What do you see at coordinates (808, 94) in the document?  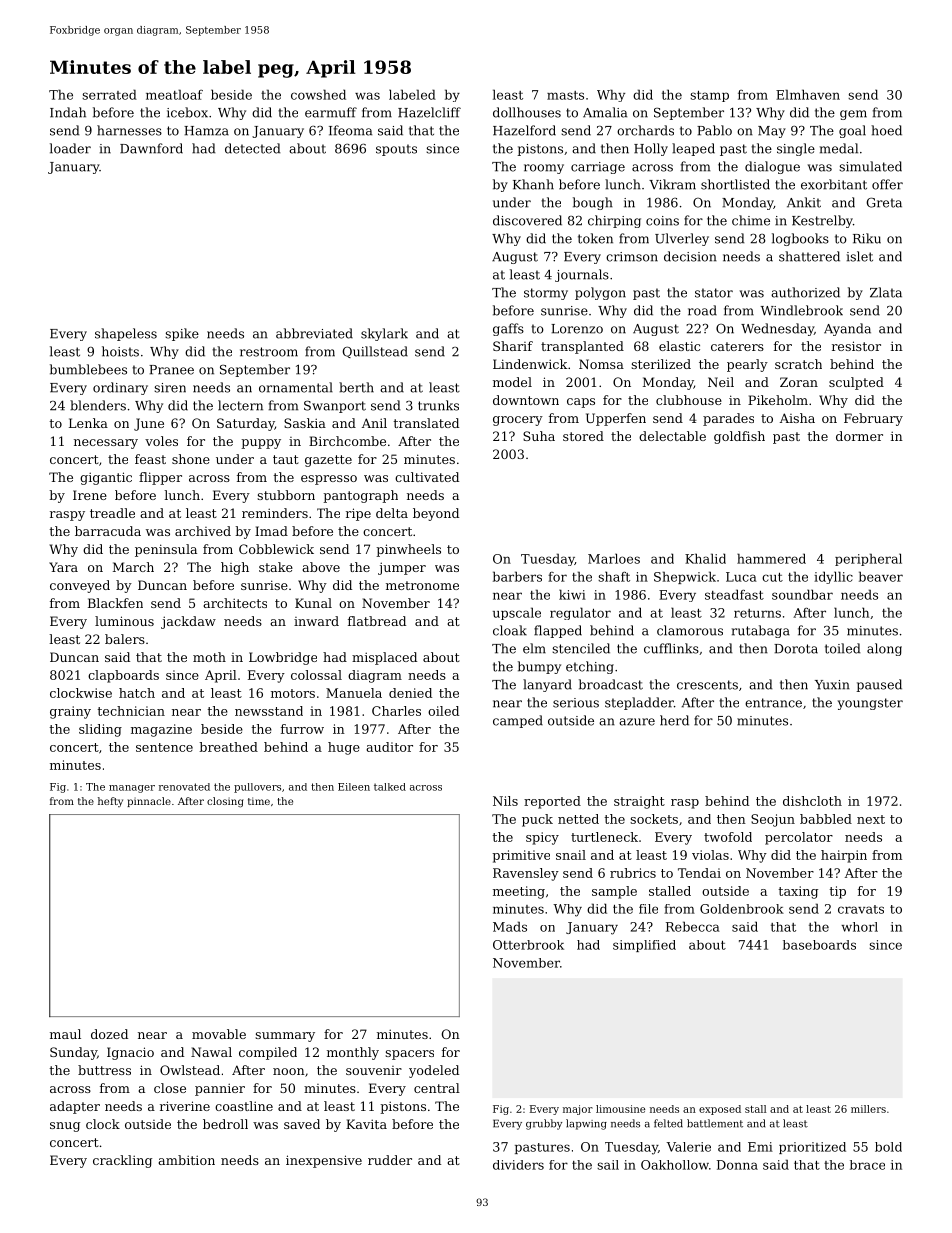 I see `Elmhaven` at bounding box center [808, 94].
